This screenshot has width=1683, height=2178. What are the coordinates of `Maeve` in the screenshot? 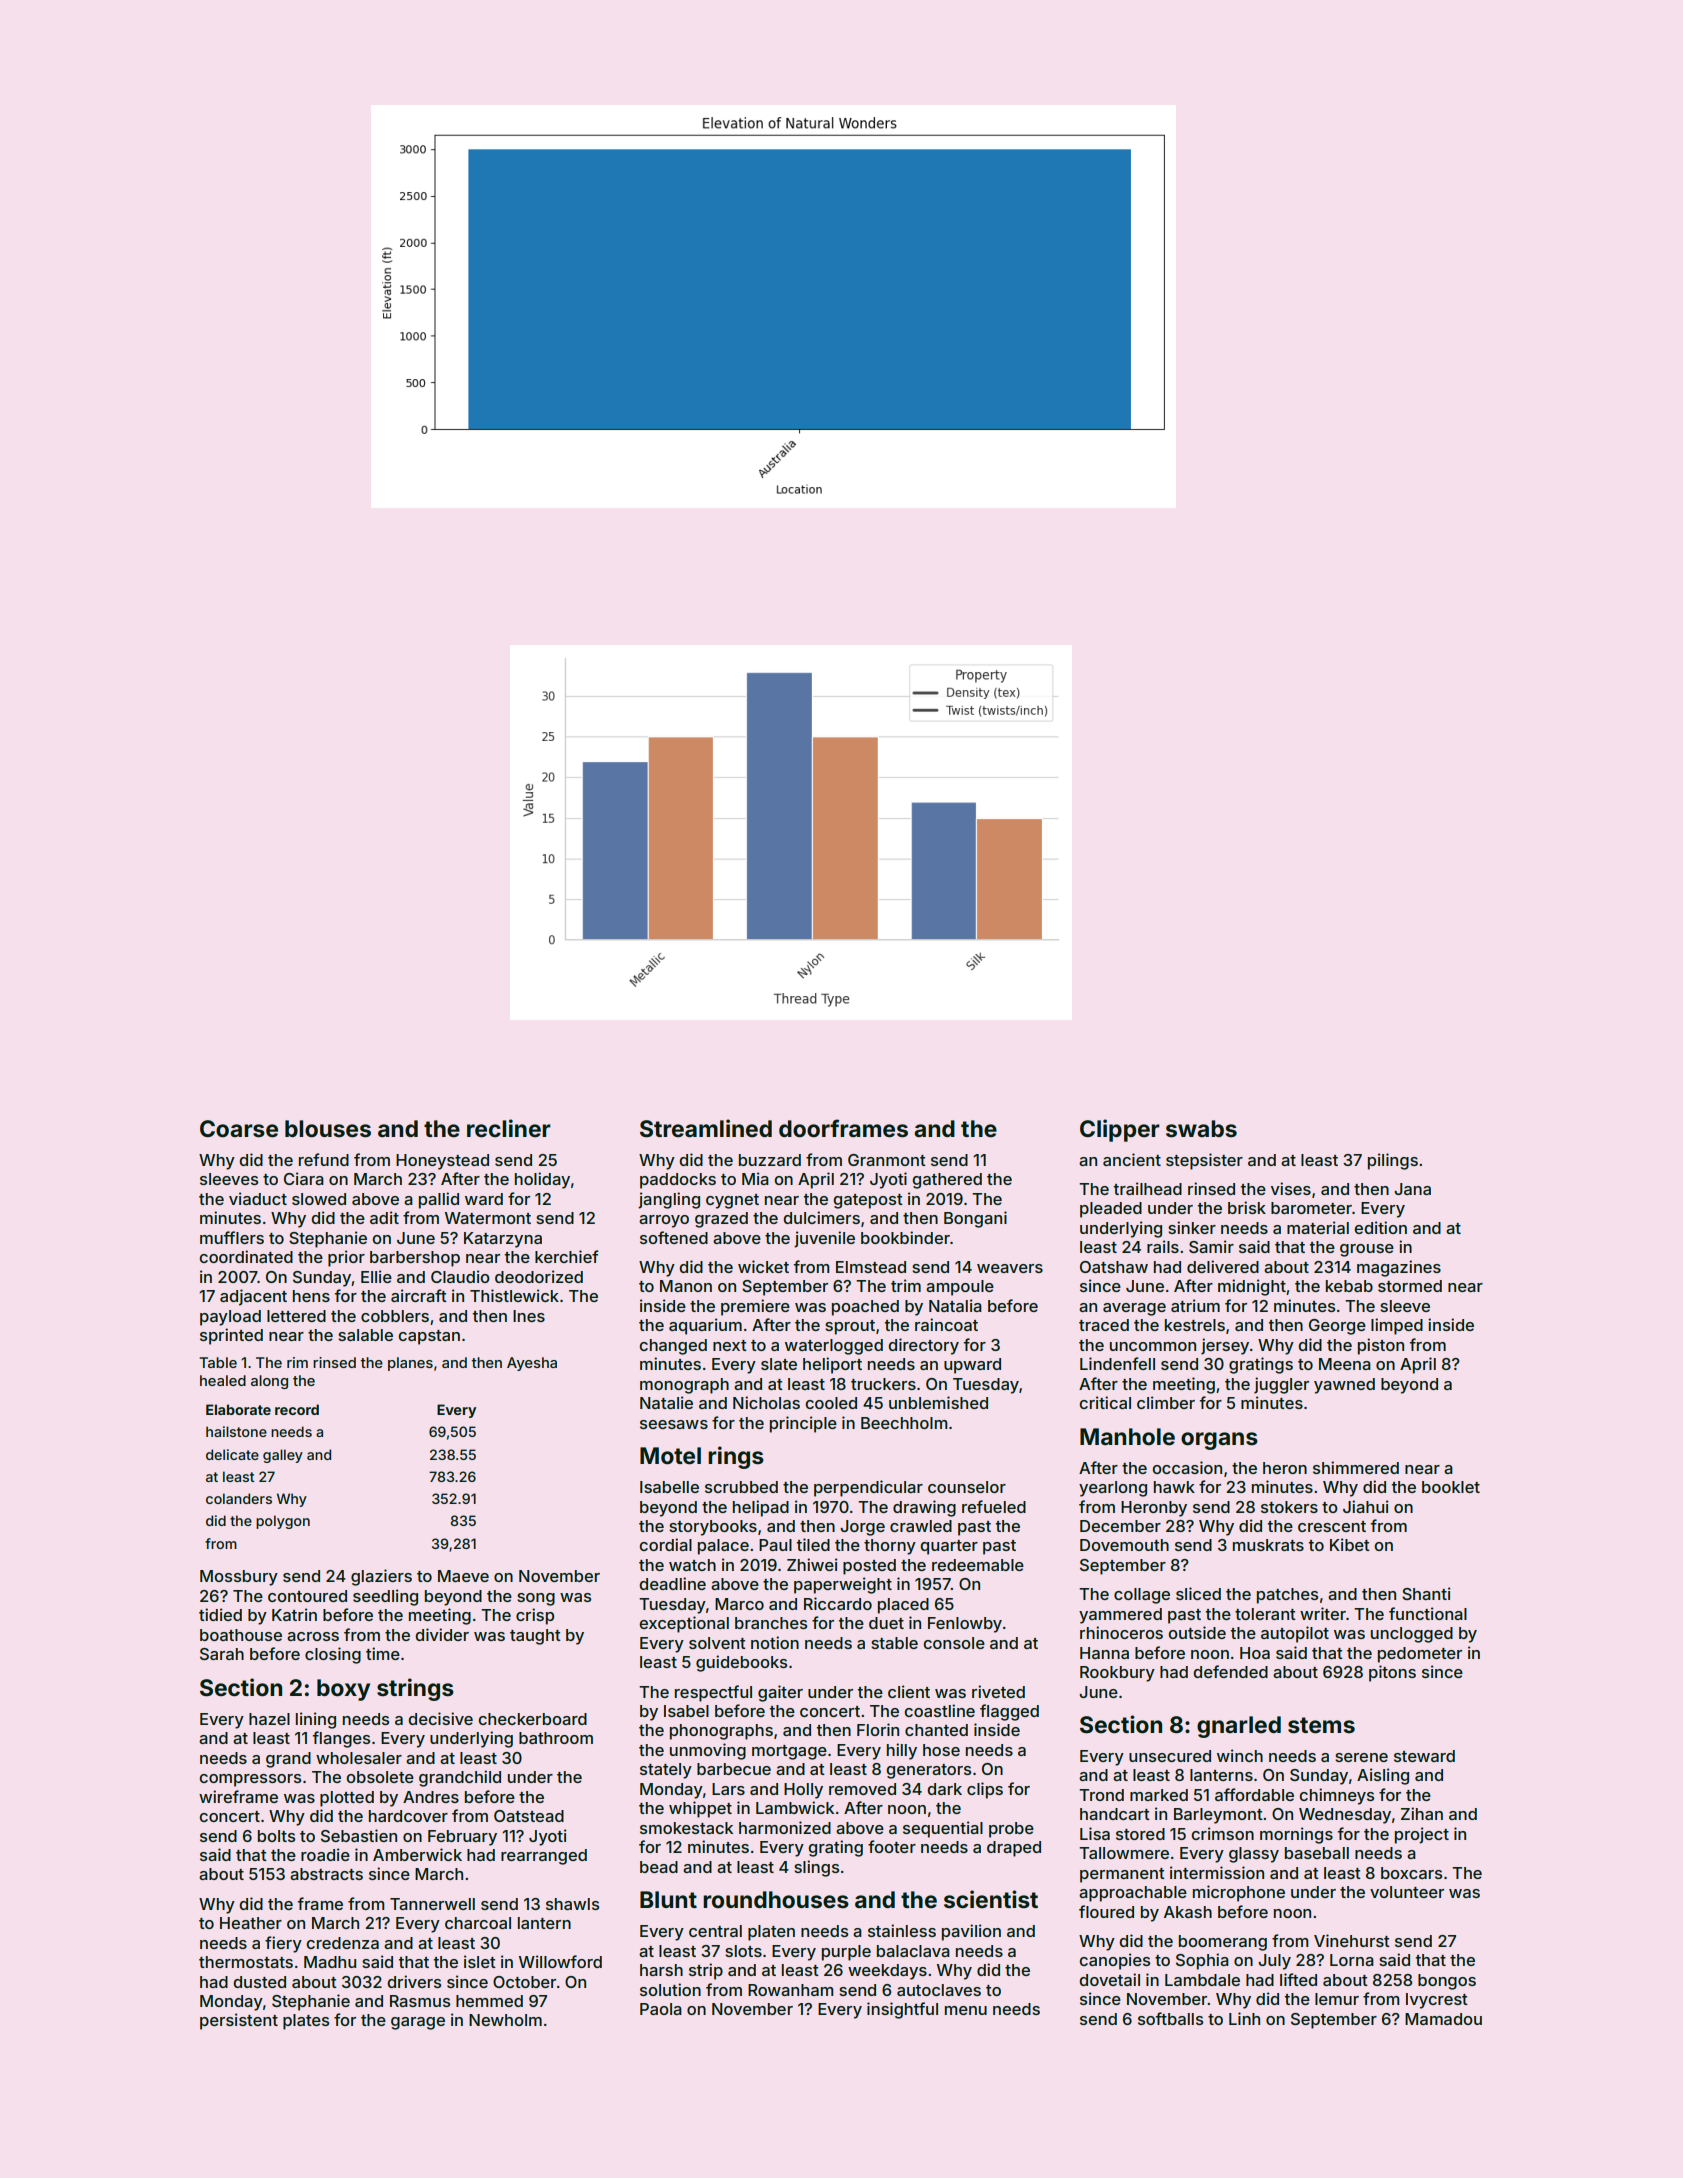 It's located at (463, 1576).
